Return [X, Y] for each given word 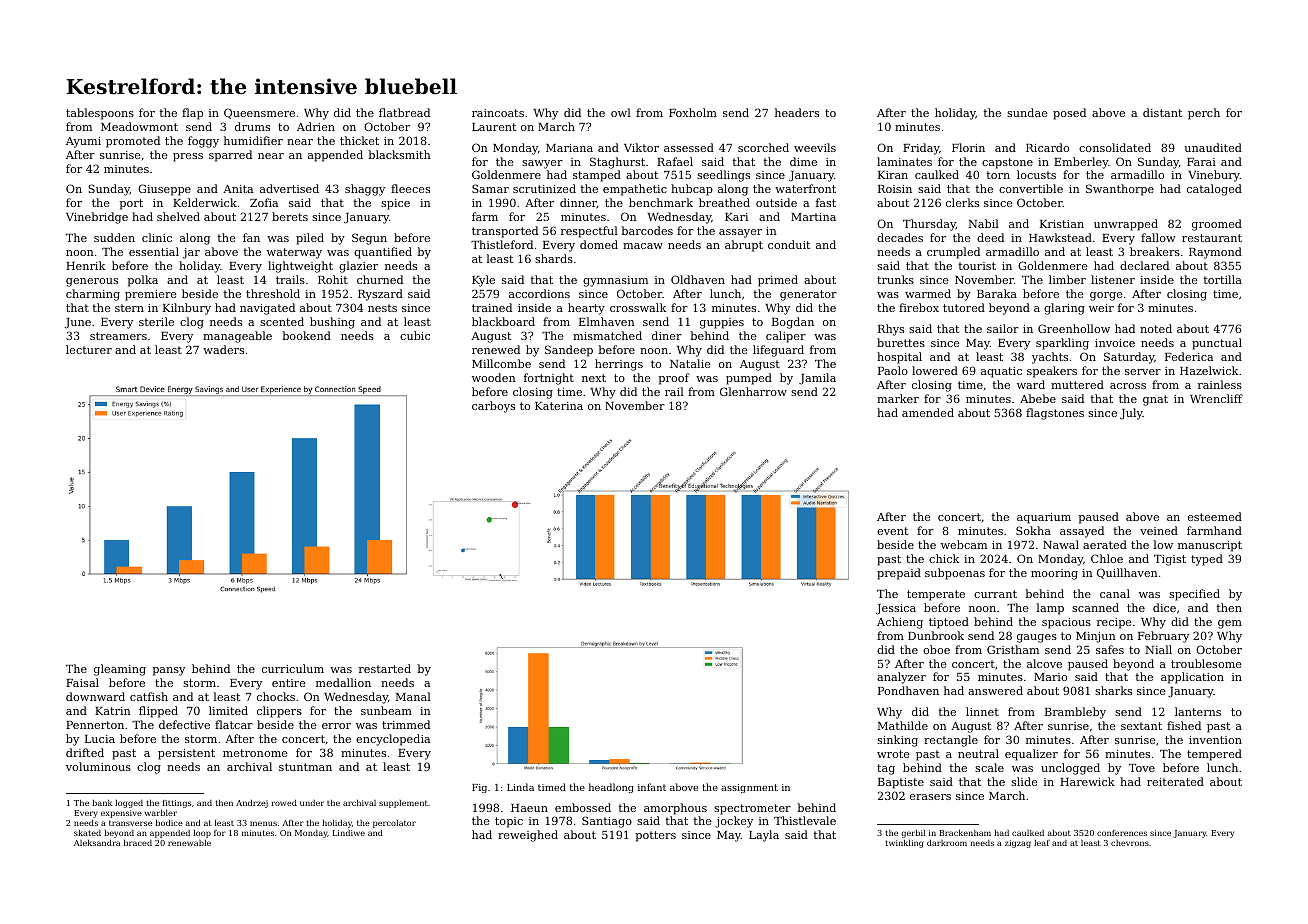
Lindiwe [349, 833]
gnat [1155, 400]
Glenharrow [753, 391]
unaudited [1213, 147]
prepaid [899, 574]
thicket [359, 140]
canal [1115, 593]
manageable [237, 337]
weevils [815, 147]
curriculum [293, 668]
